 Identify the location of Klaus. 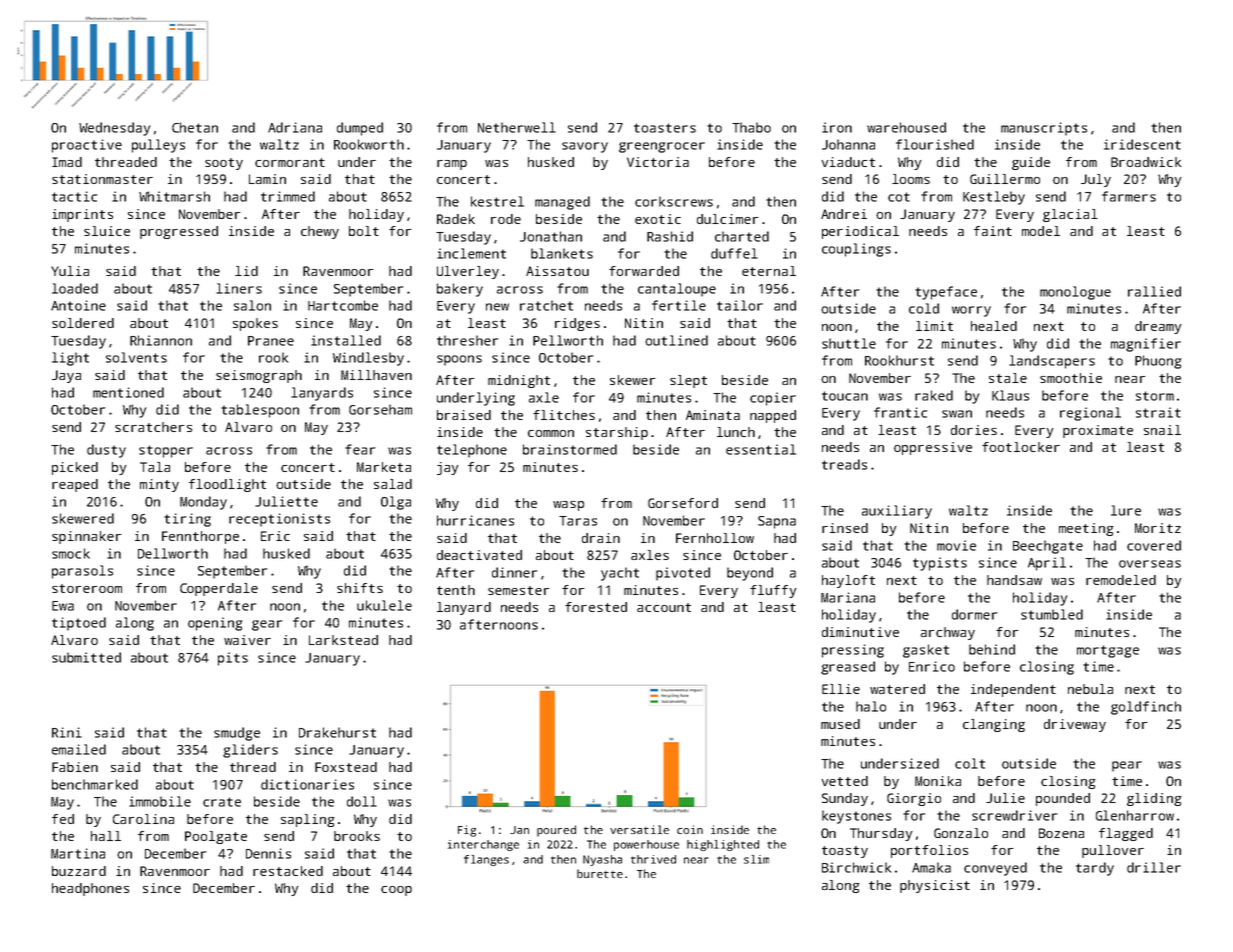
(1010, 395).
